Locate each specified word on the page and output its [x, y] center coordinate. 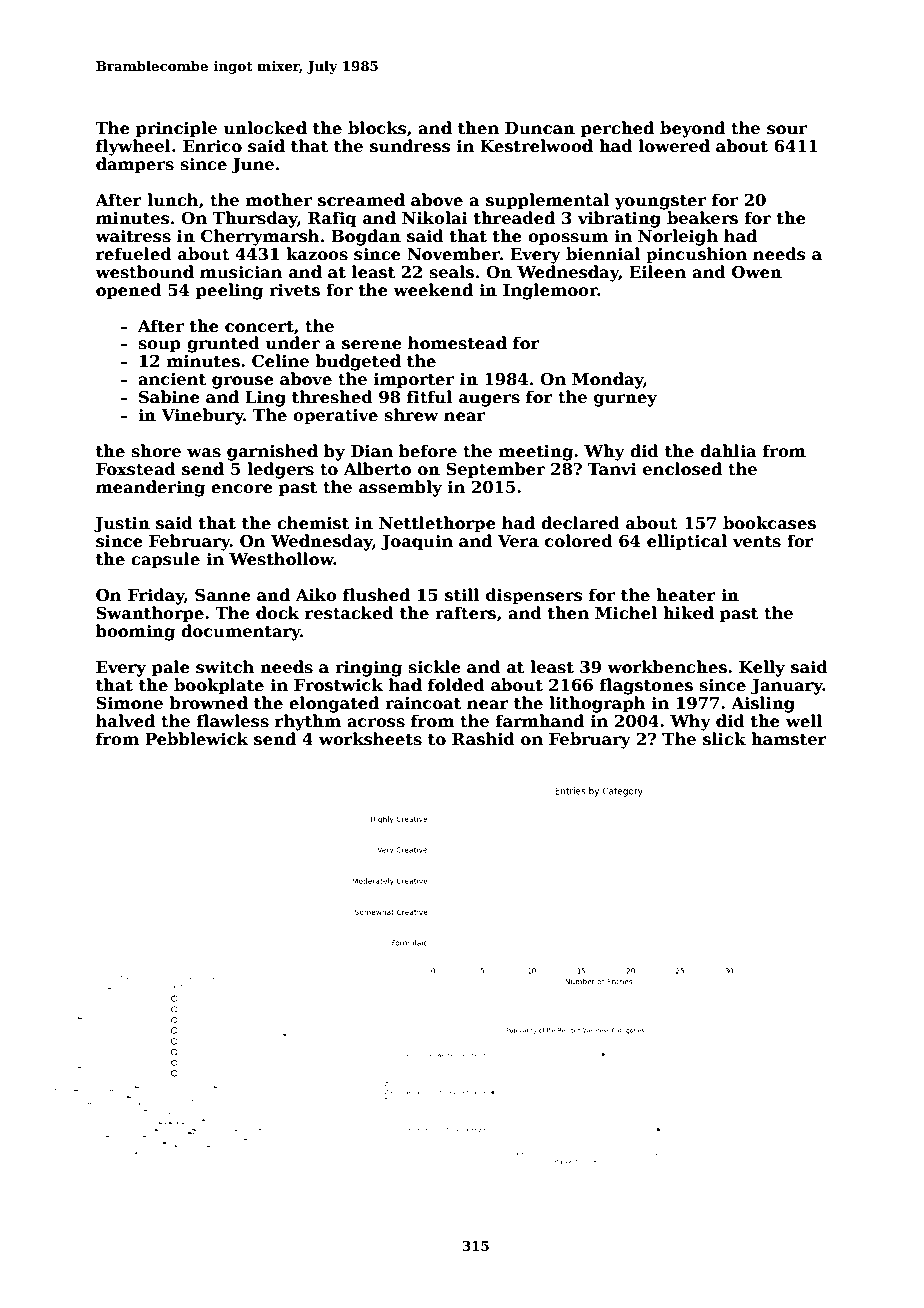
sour [787, 130]
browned [208, 703]
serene [372, 345]
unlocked [265, 128]
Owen [757, 272]
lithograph [597, 704]
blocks [377, 128]
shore [156, 451]
